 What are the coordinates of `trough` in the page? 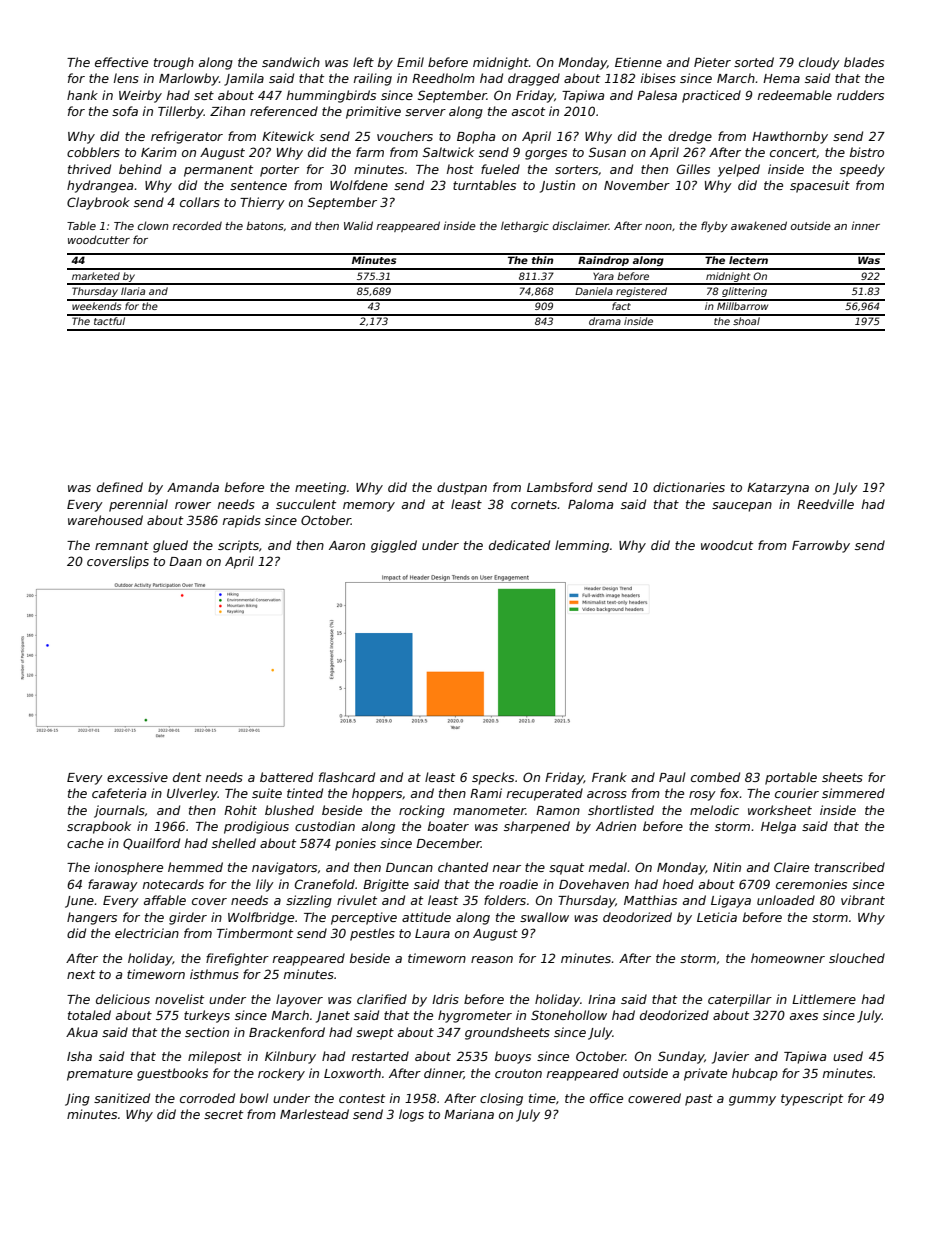 It's located at (174, 63).
